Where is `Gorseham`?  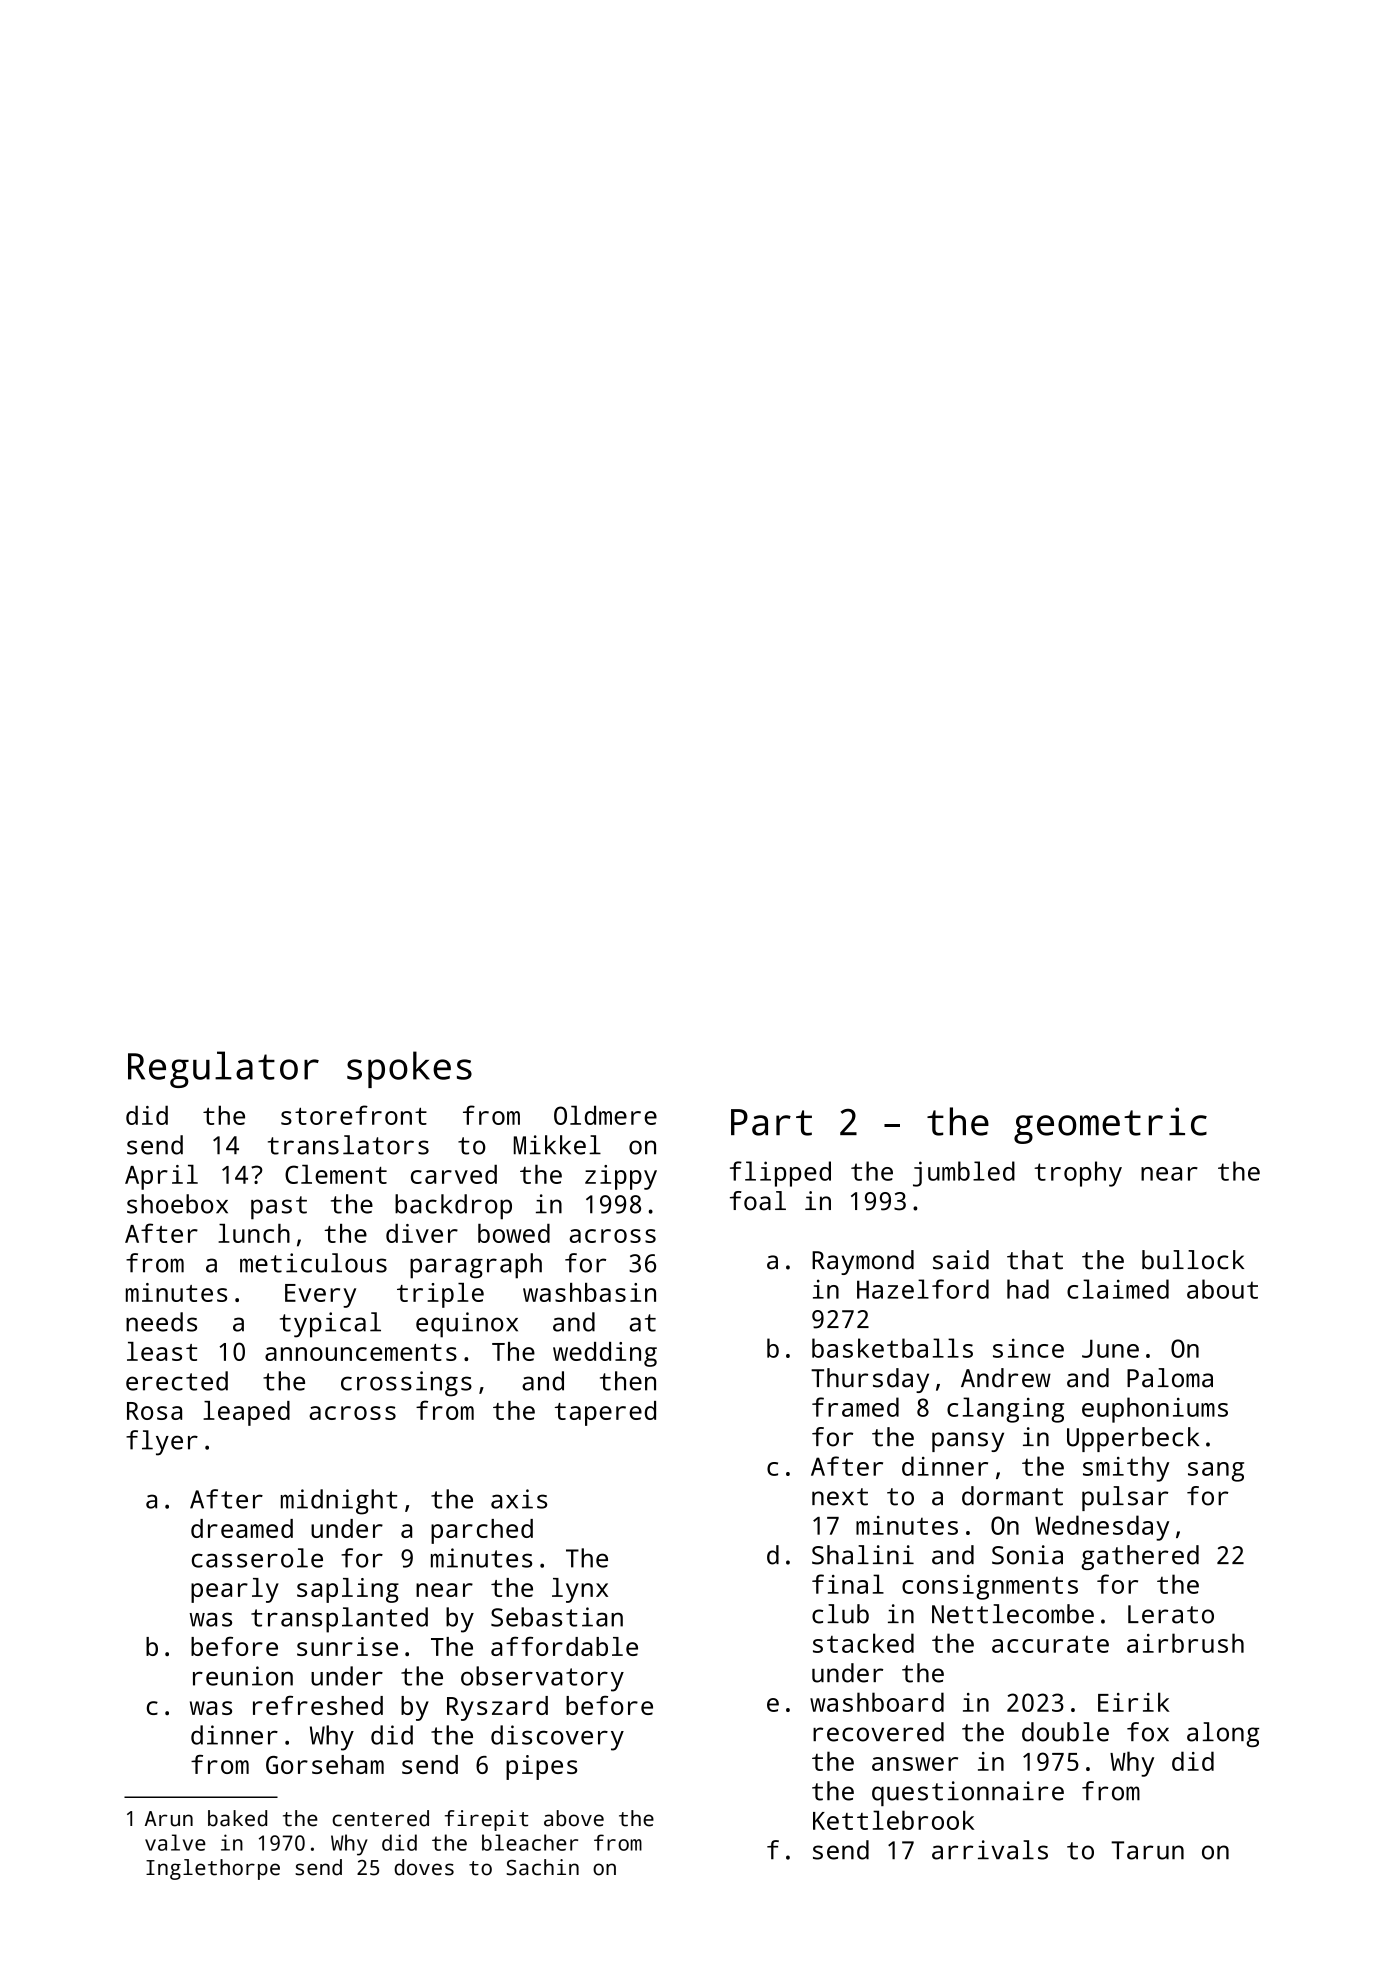
Gorseham is located at coordinates (325, 1764).
